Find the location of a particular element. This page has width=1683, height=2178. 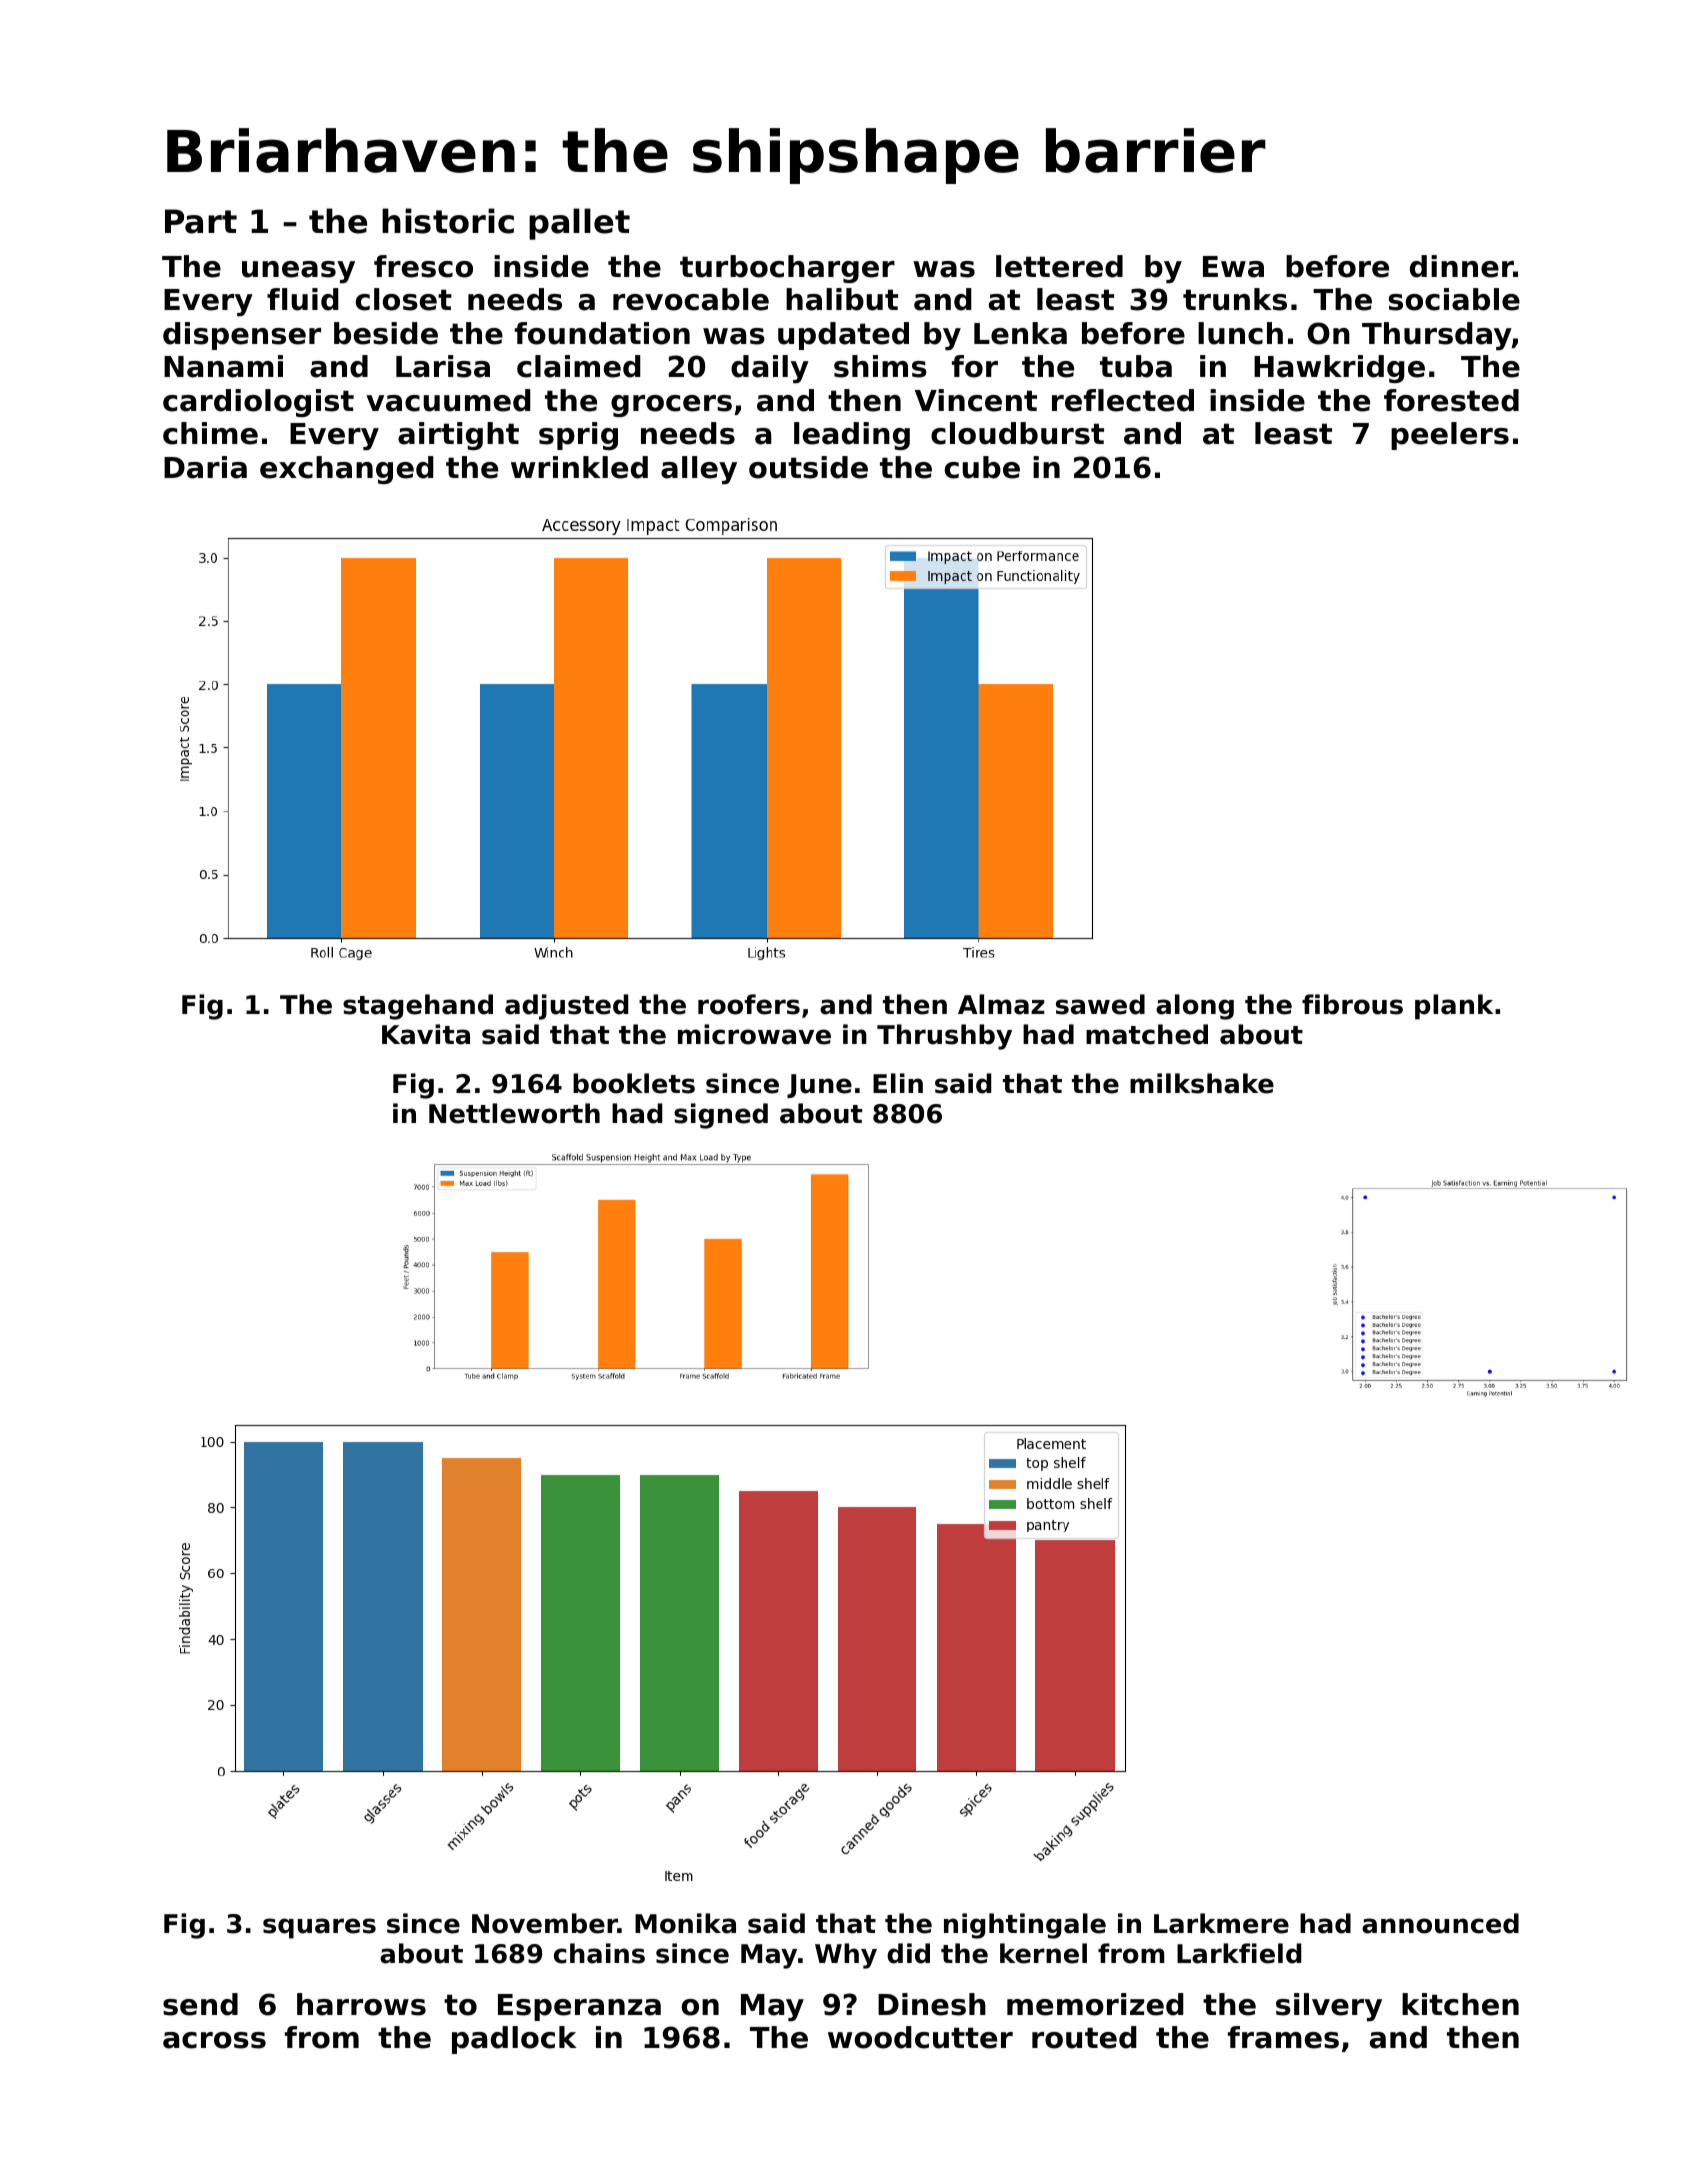

wrinkled is located at coordinates (579, 467).
